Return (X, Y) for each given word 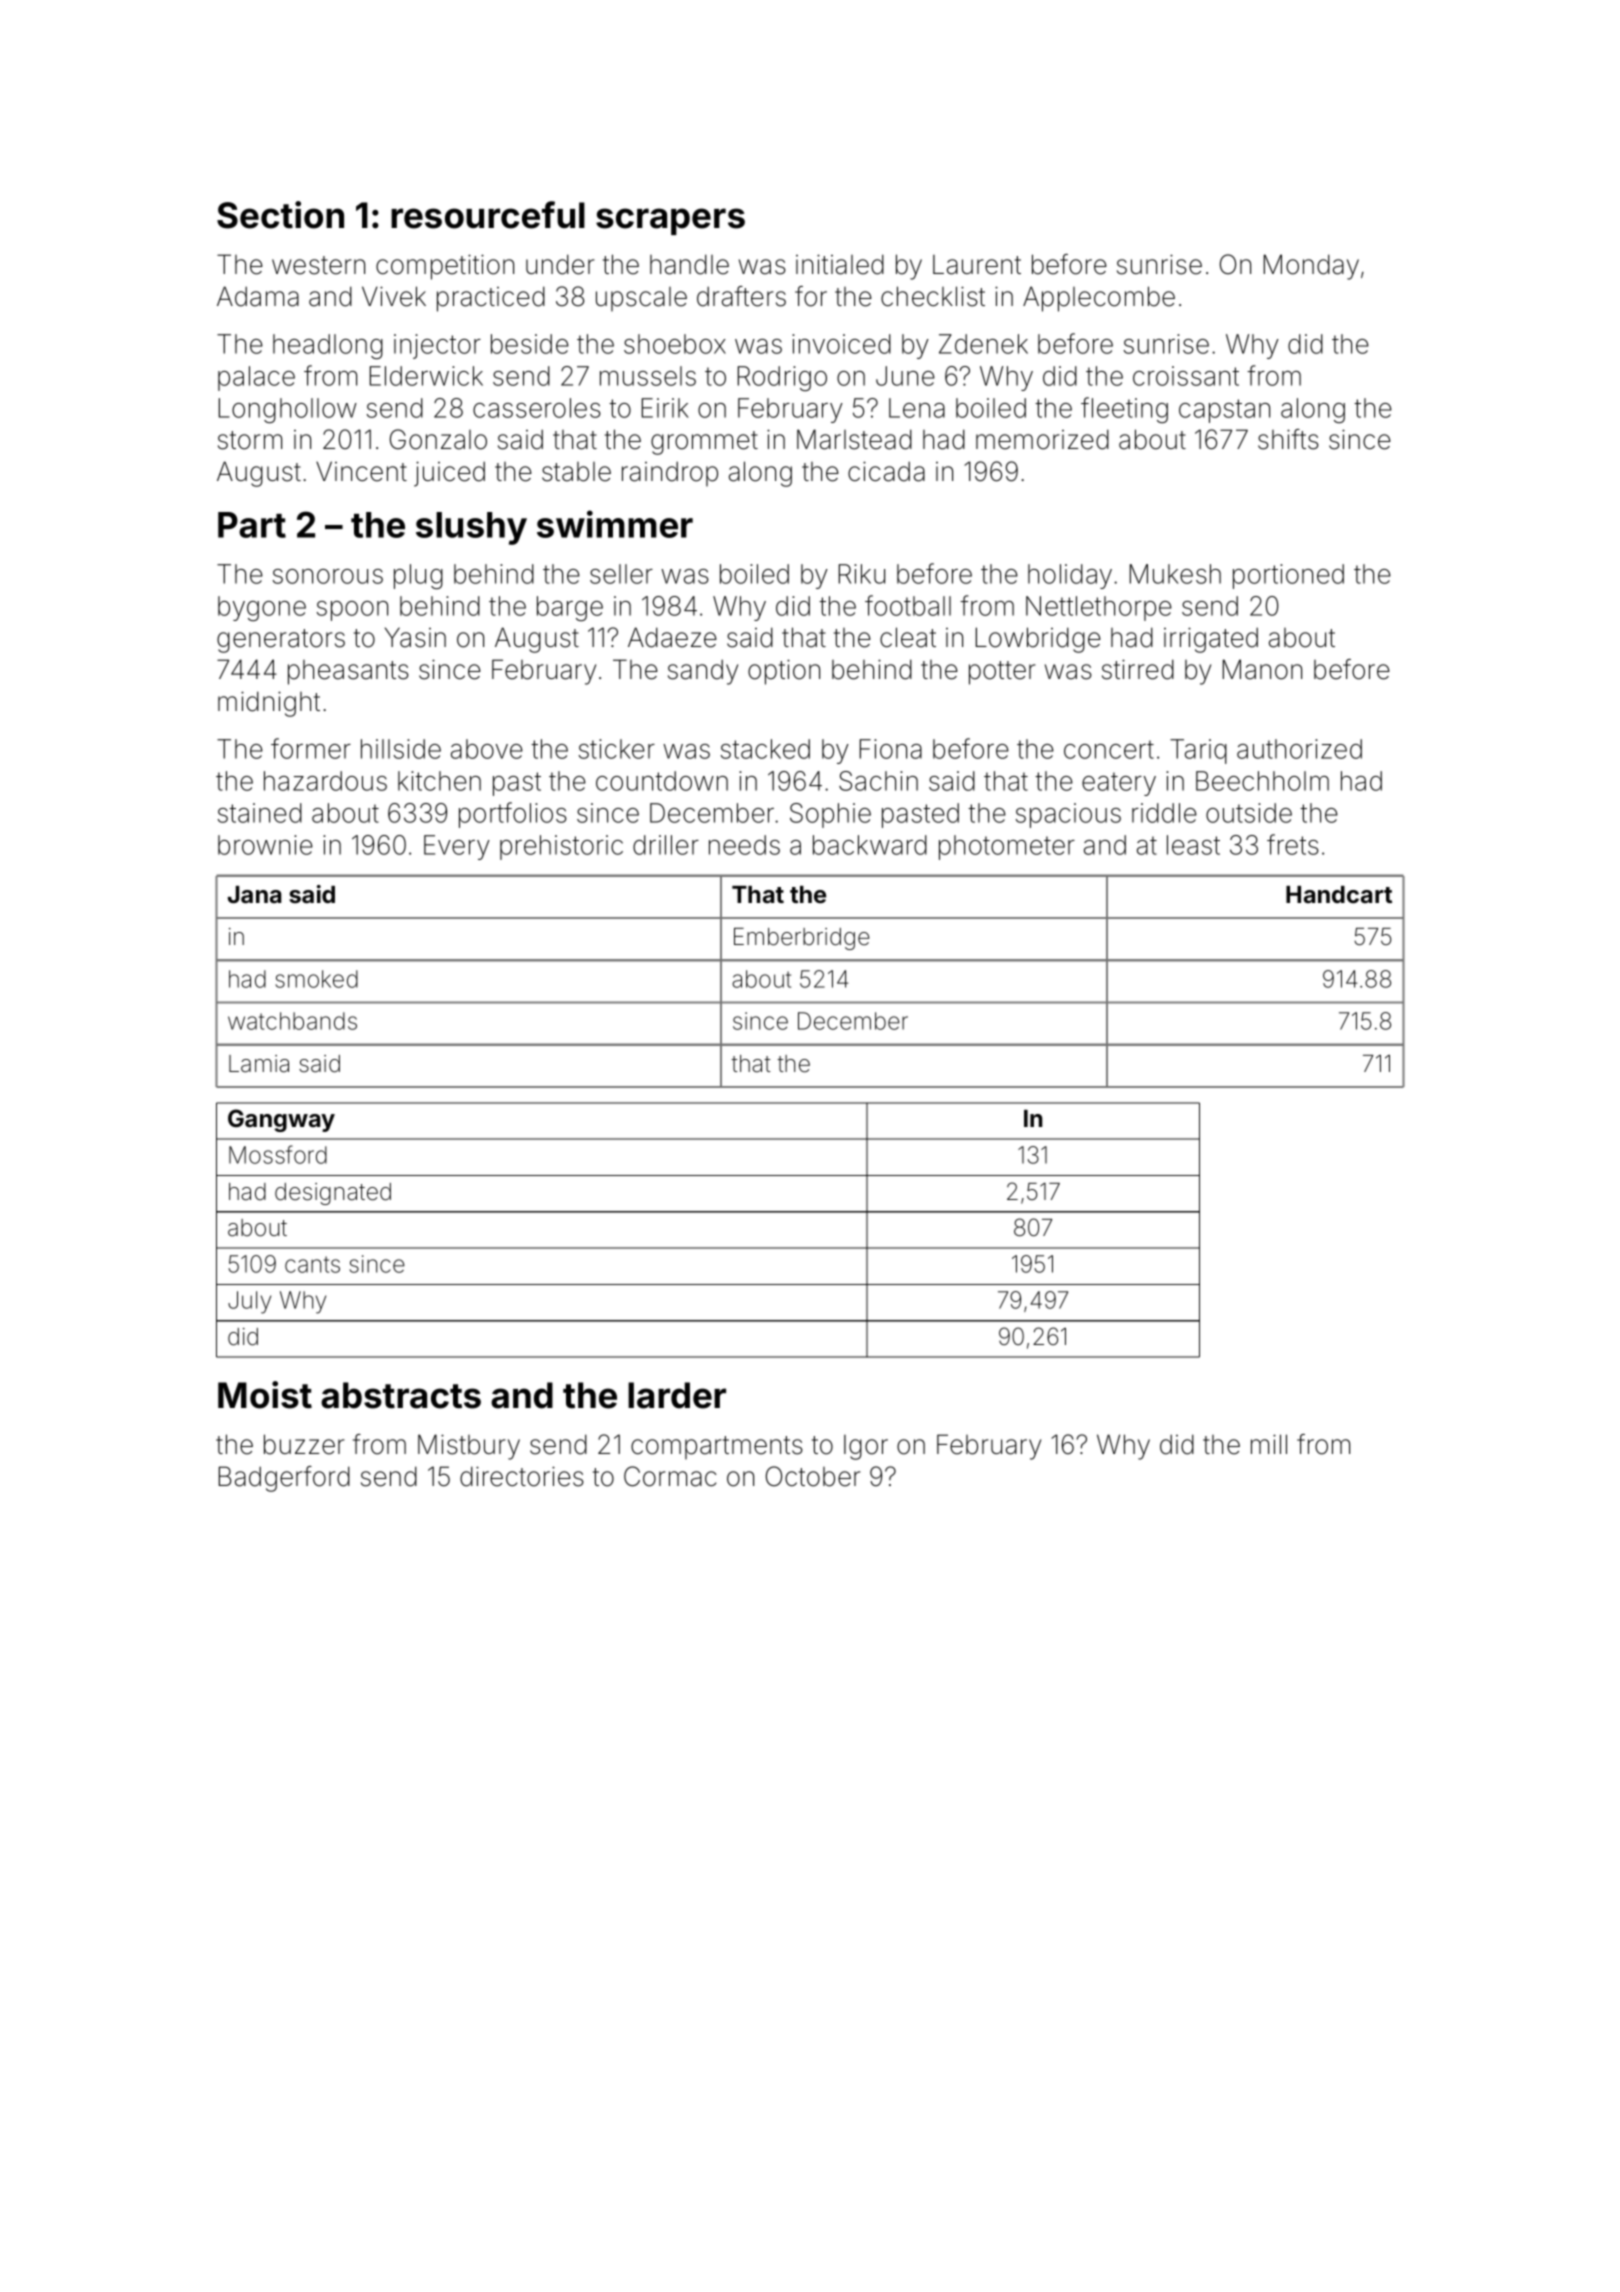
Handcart (1339, 894)
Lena (917, 408)
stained (260, 813)
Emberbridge (801, 939)
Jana (254, 894)
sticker (617, 749)
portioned (1288, 576)
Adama (258, 296)
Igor (866, 1447)
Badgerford (284, 1479)
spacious (1068, 815)
